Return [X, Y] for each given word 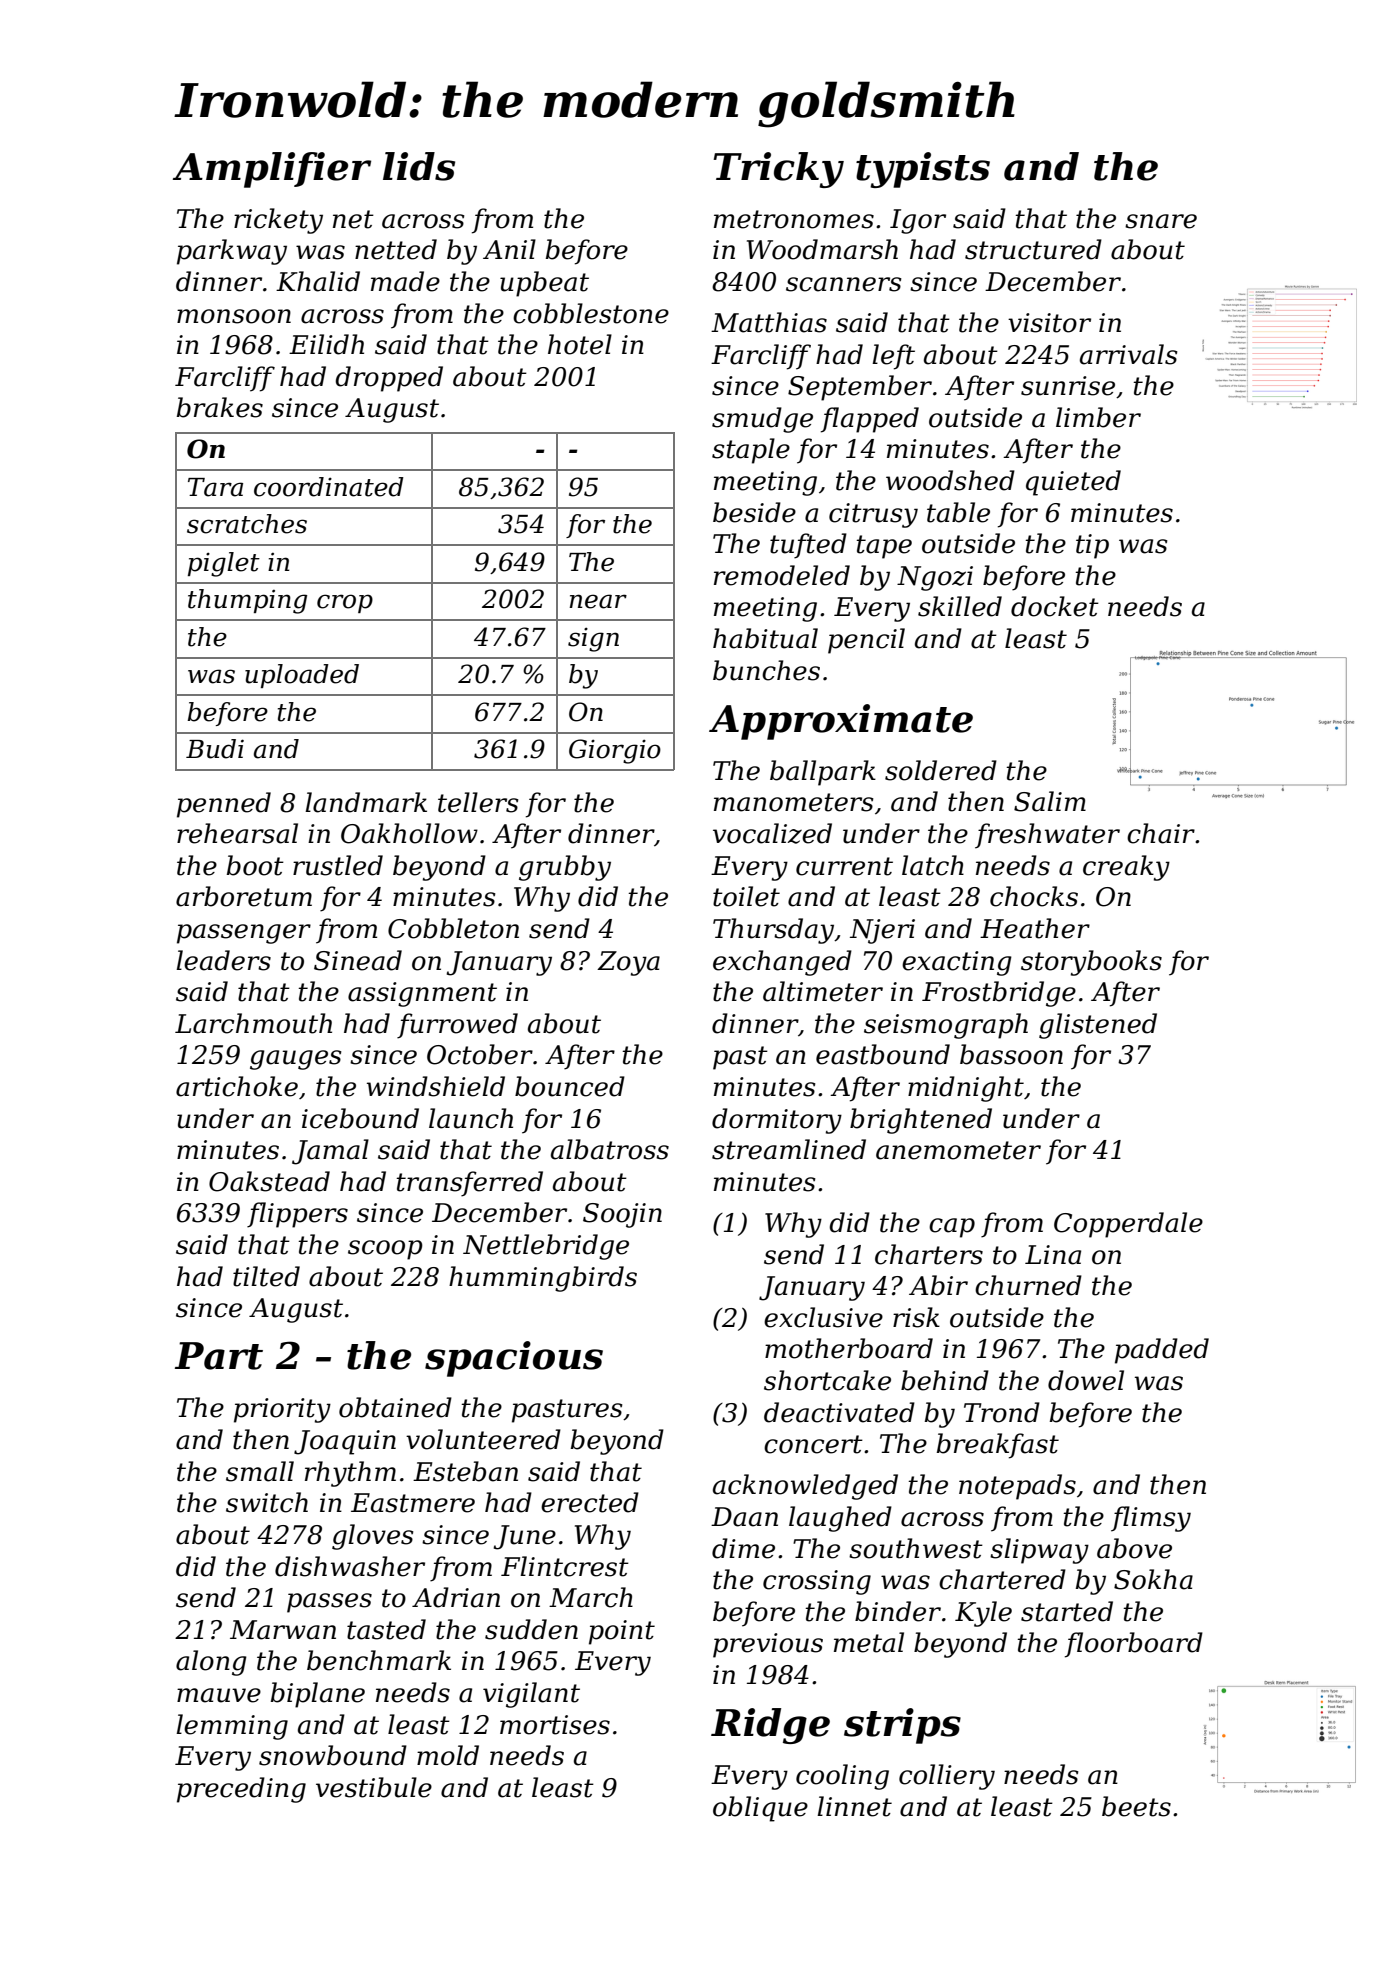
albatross [610, 1149]
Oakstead [269, 1181]
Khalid [318, 281]
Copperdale [1128, 1225]
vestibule [374, 1787]
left [893, 357]
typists [923, 170]
